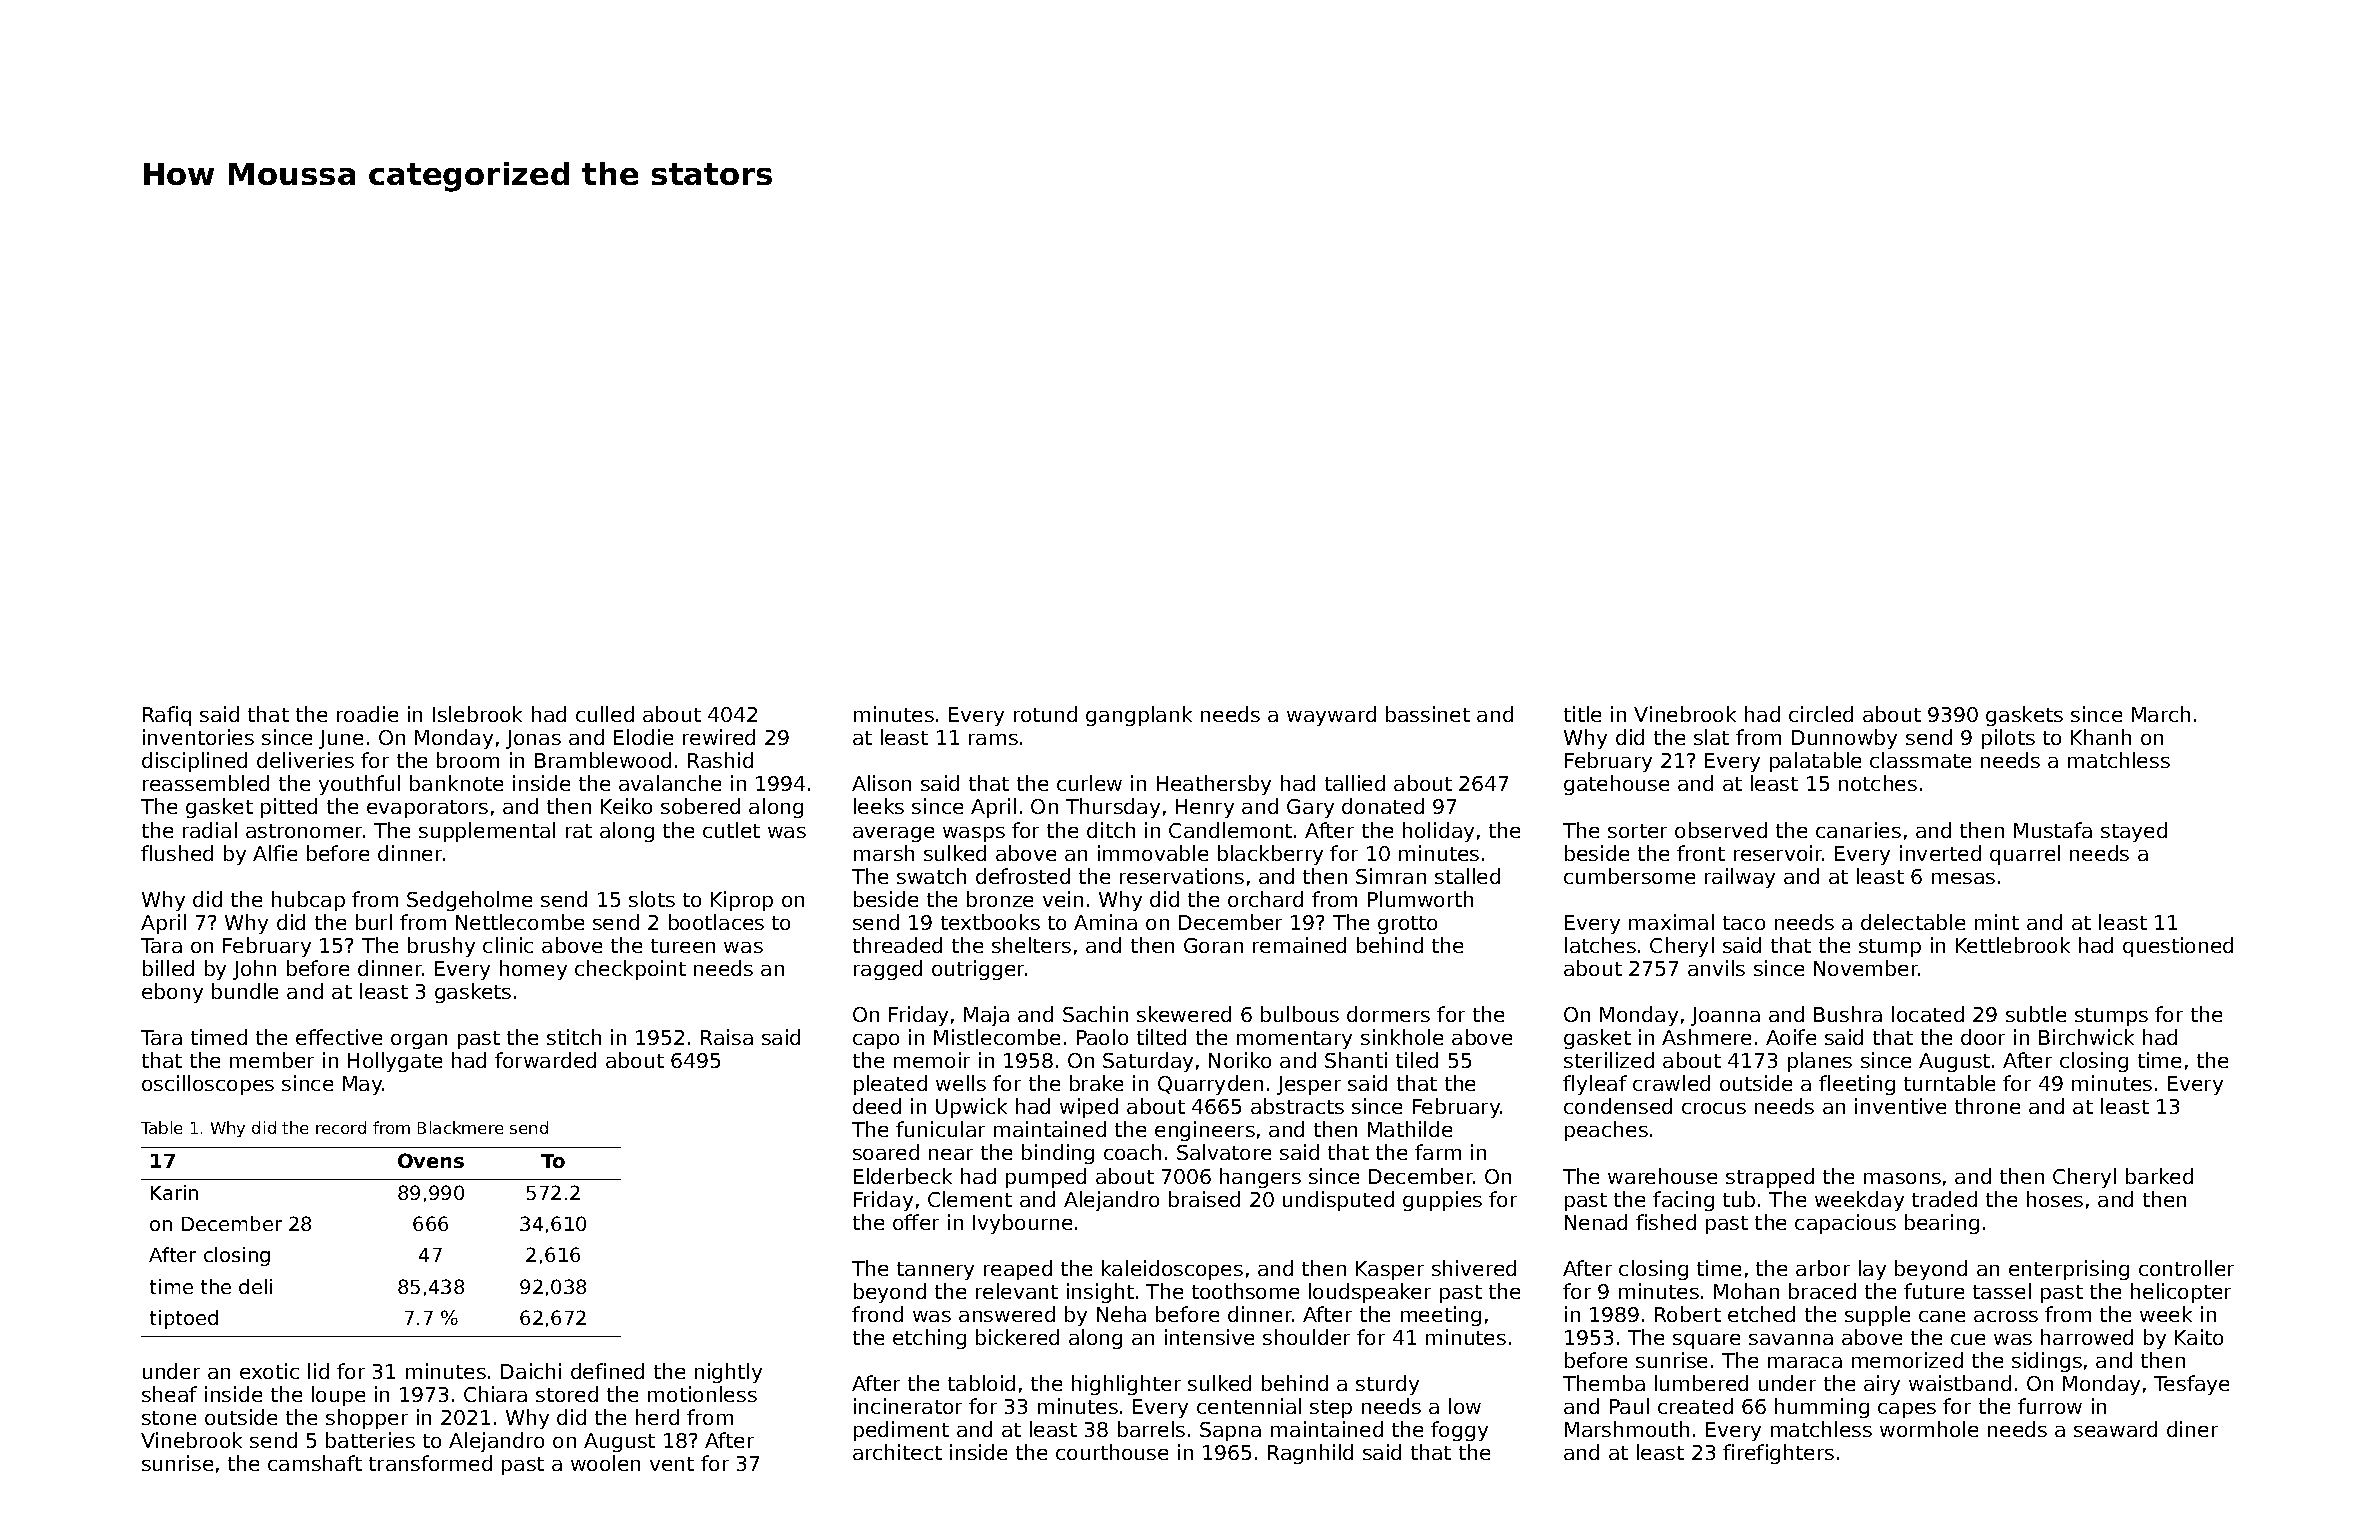 The width and height of the document is (2380, 1540). What do you see at coordinates (2161, 714) in the document?
I see `March` at bounding box center [2161, 714].
